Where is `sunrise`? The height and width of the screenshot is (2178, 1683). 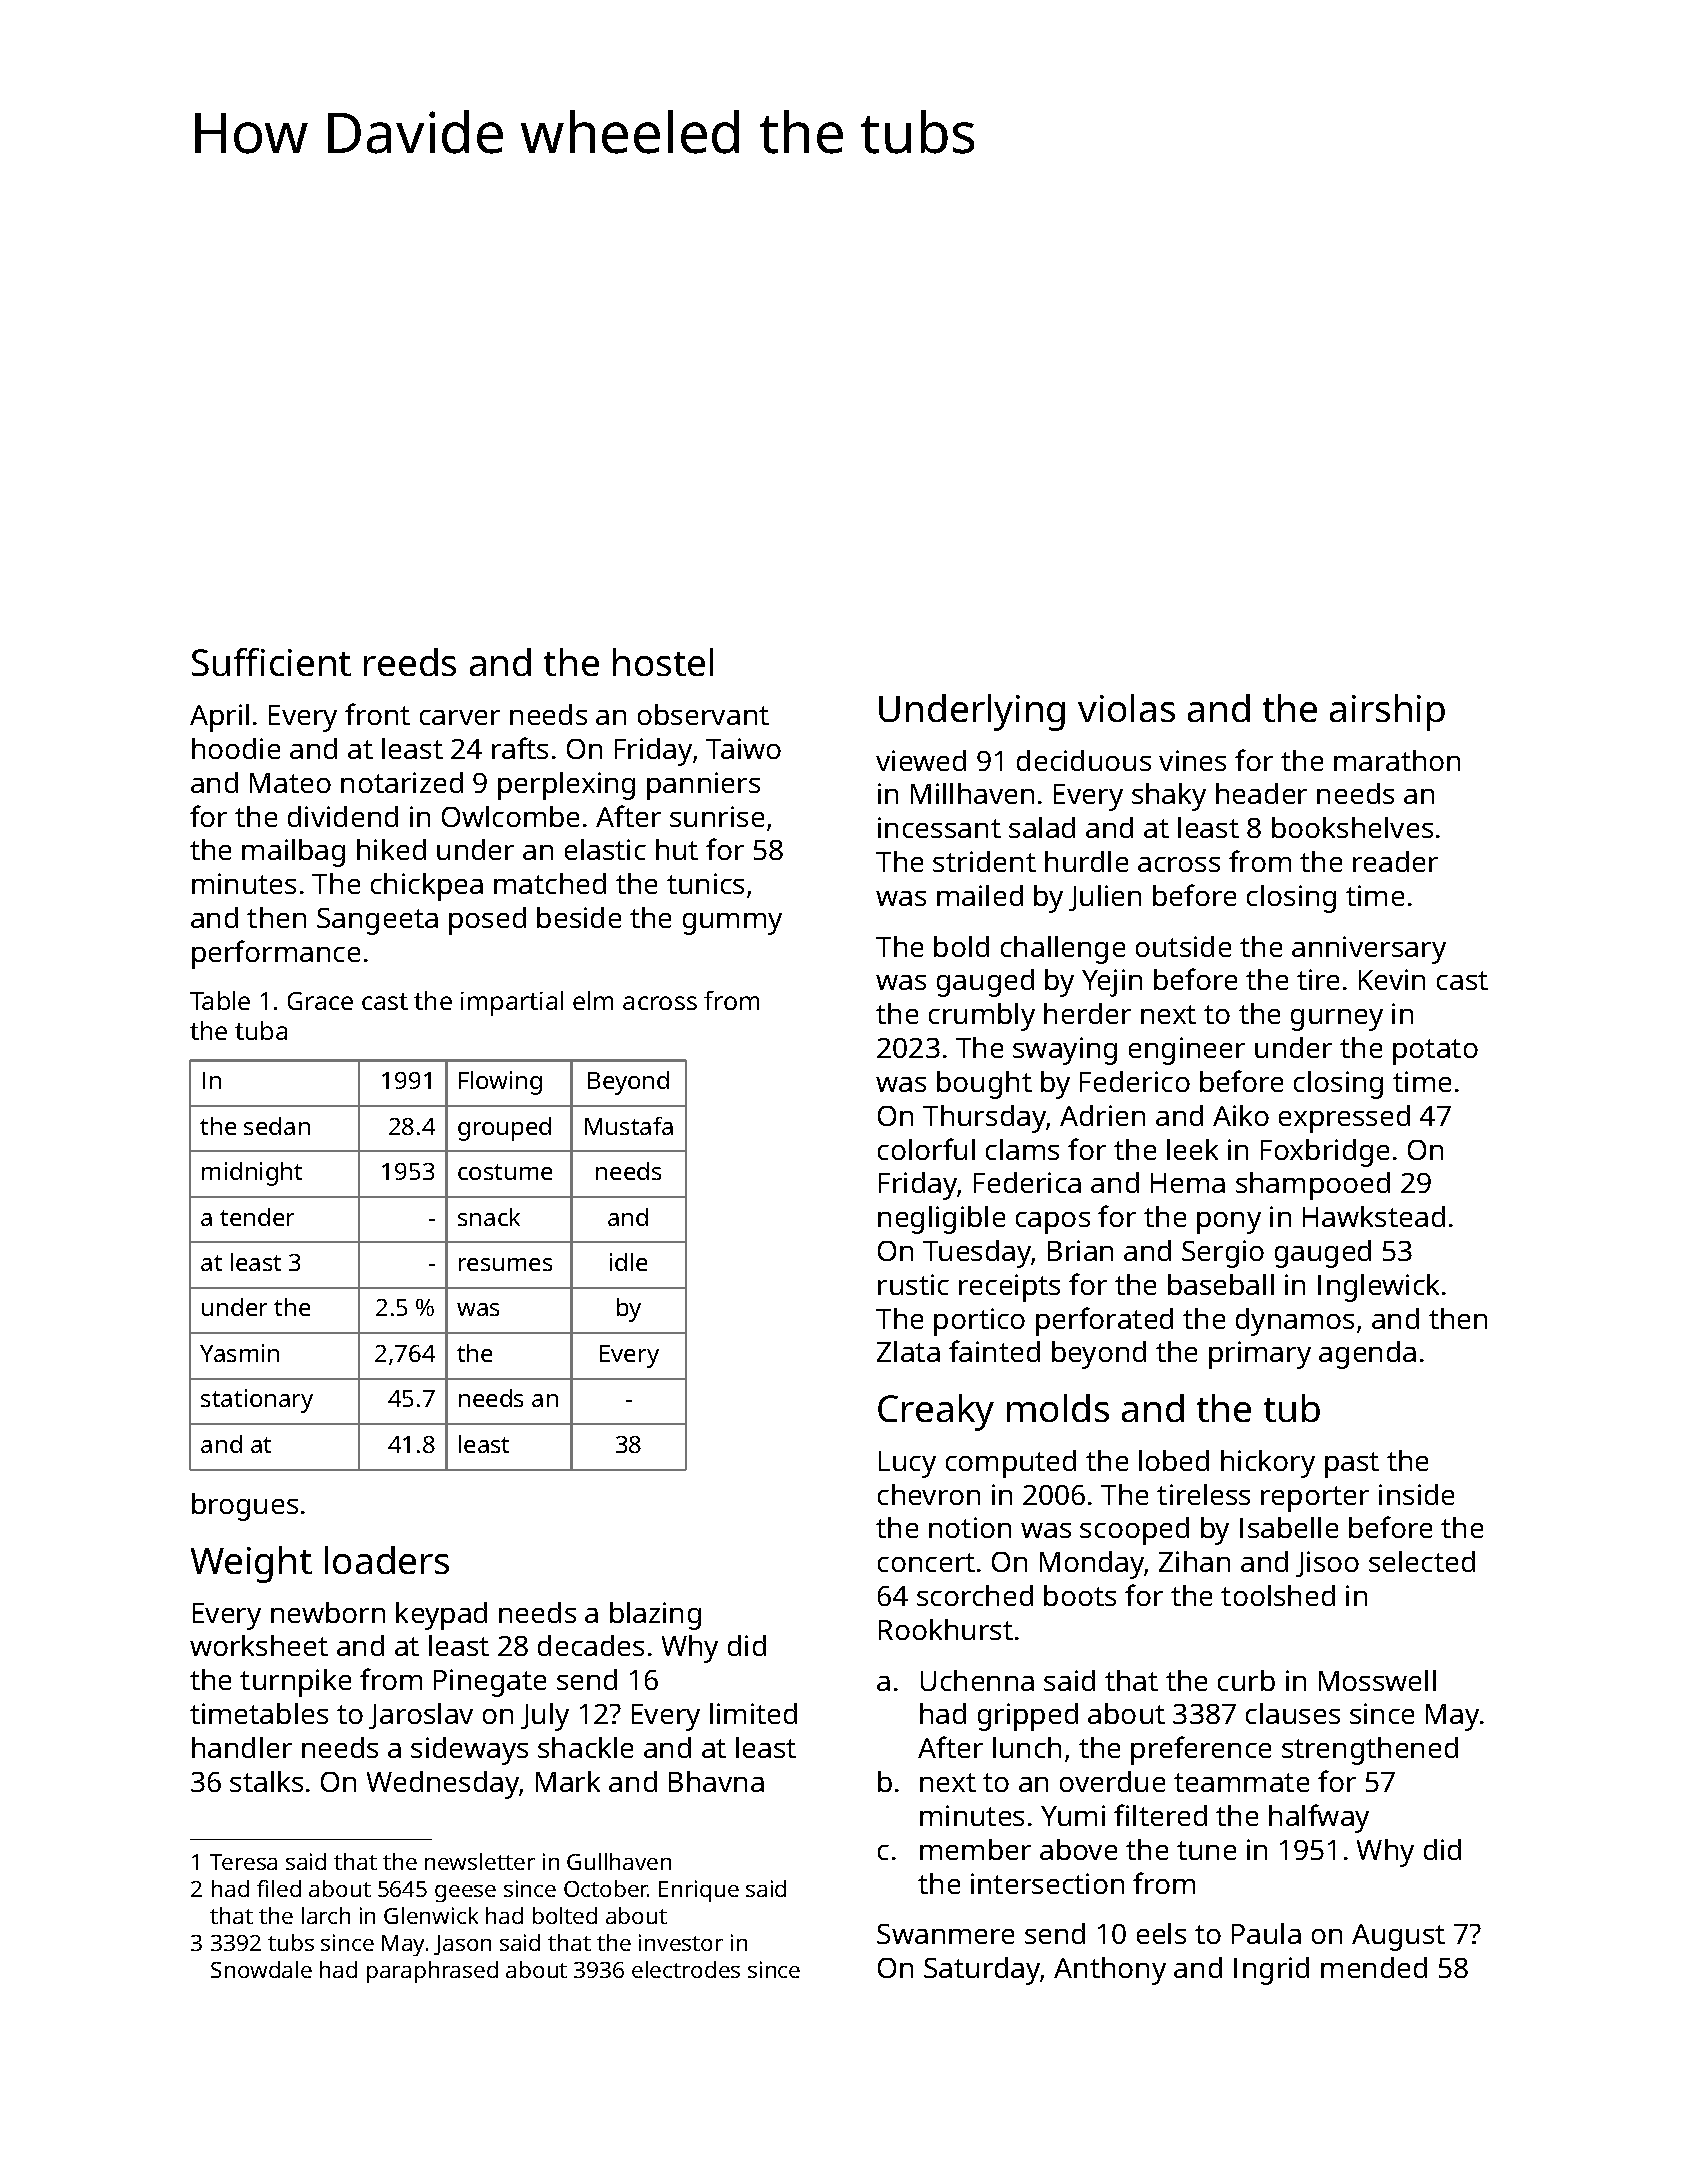
sunrise is located at coordinates (717, 816).
